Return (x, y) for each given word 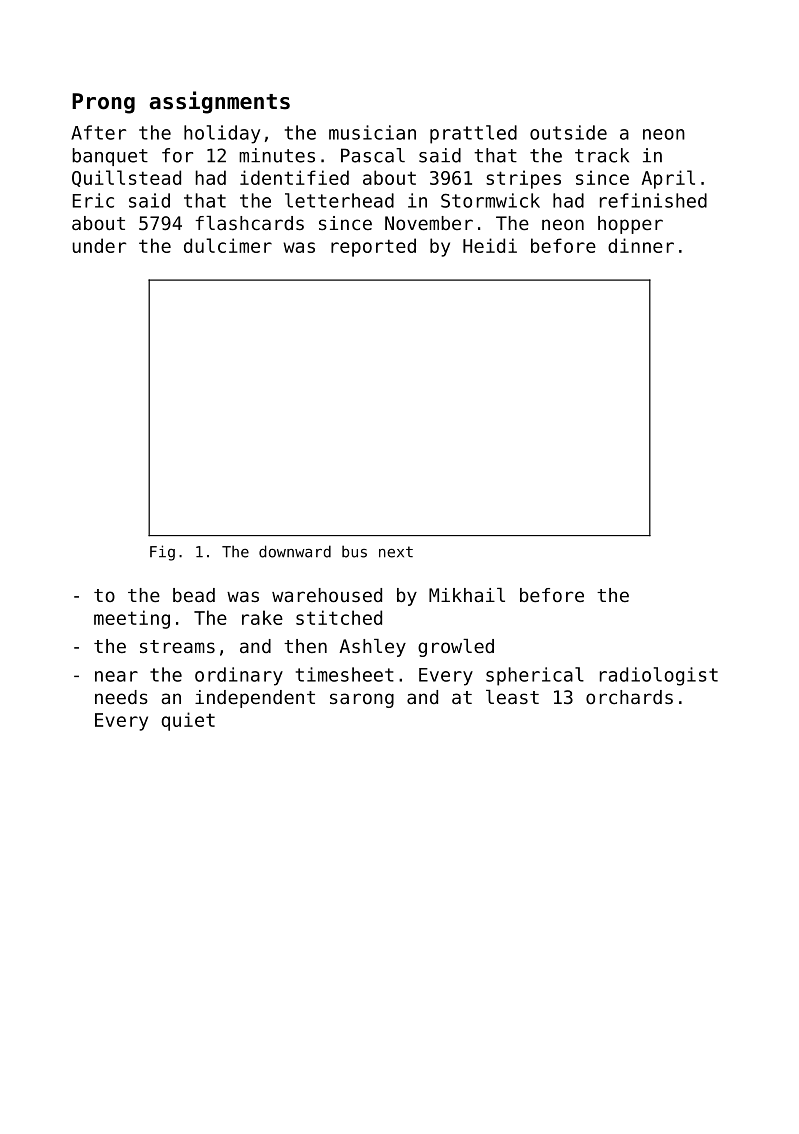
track (602, 155)
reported (373, 247)
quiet (188, 721)
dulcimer (228, 245)
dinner (641, 245)
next (396, 552)
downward (295, 551)
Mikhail (467, 595)
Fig (162, 553)
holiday (222, 134)
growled (456, 648)
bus (354, 552)
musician (372, 132)
